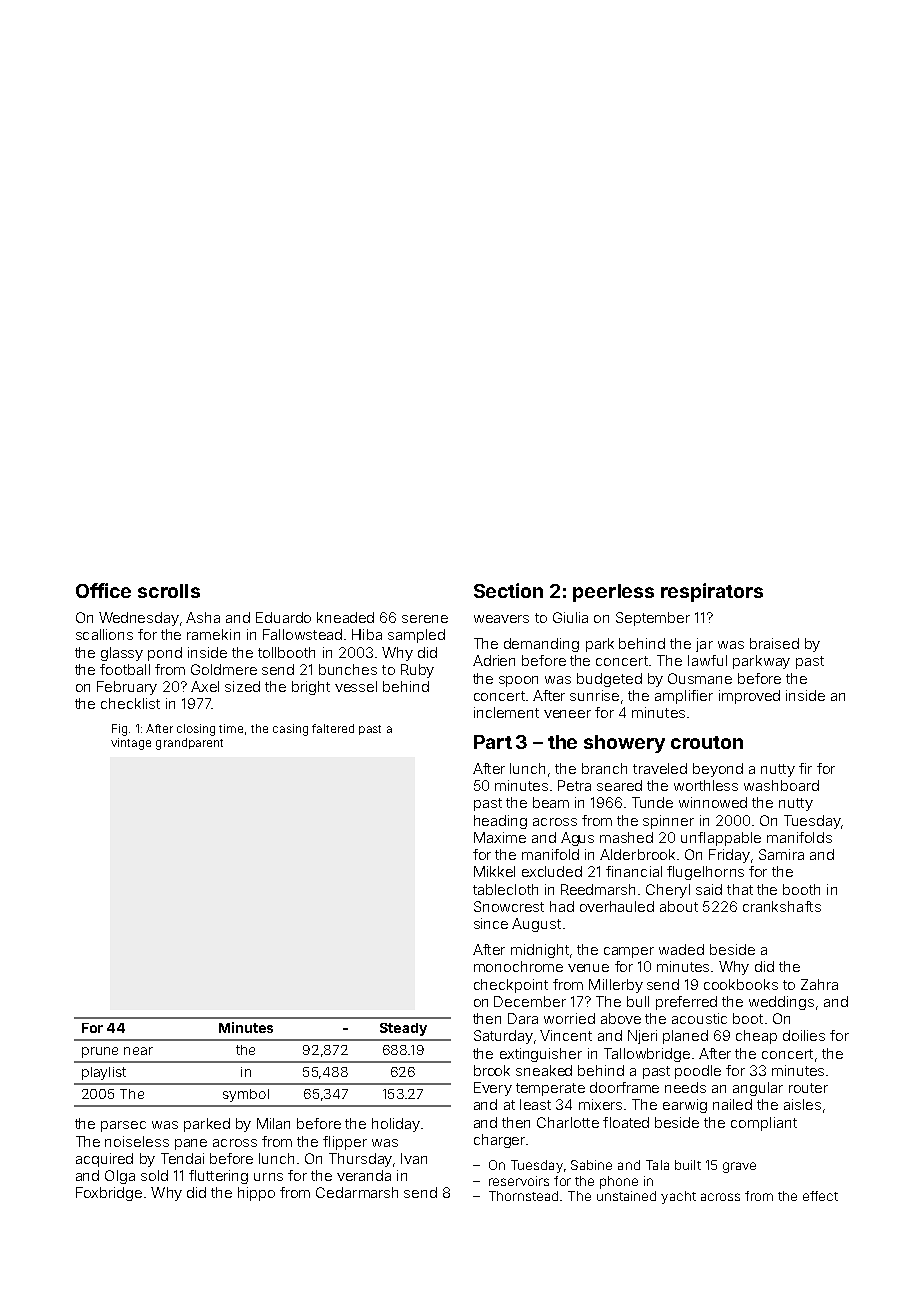 The image size is (924, 1308). What do you see at coordinates (566, 1035) in the screenshot?
I see `Vincent` at bounding box center [566, 1035].
